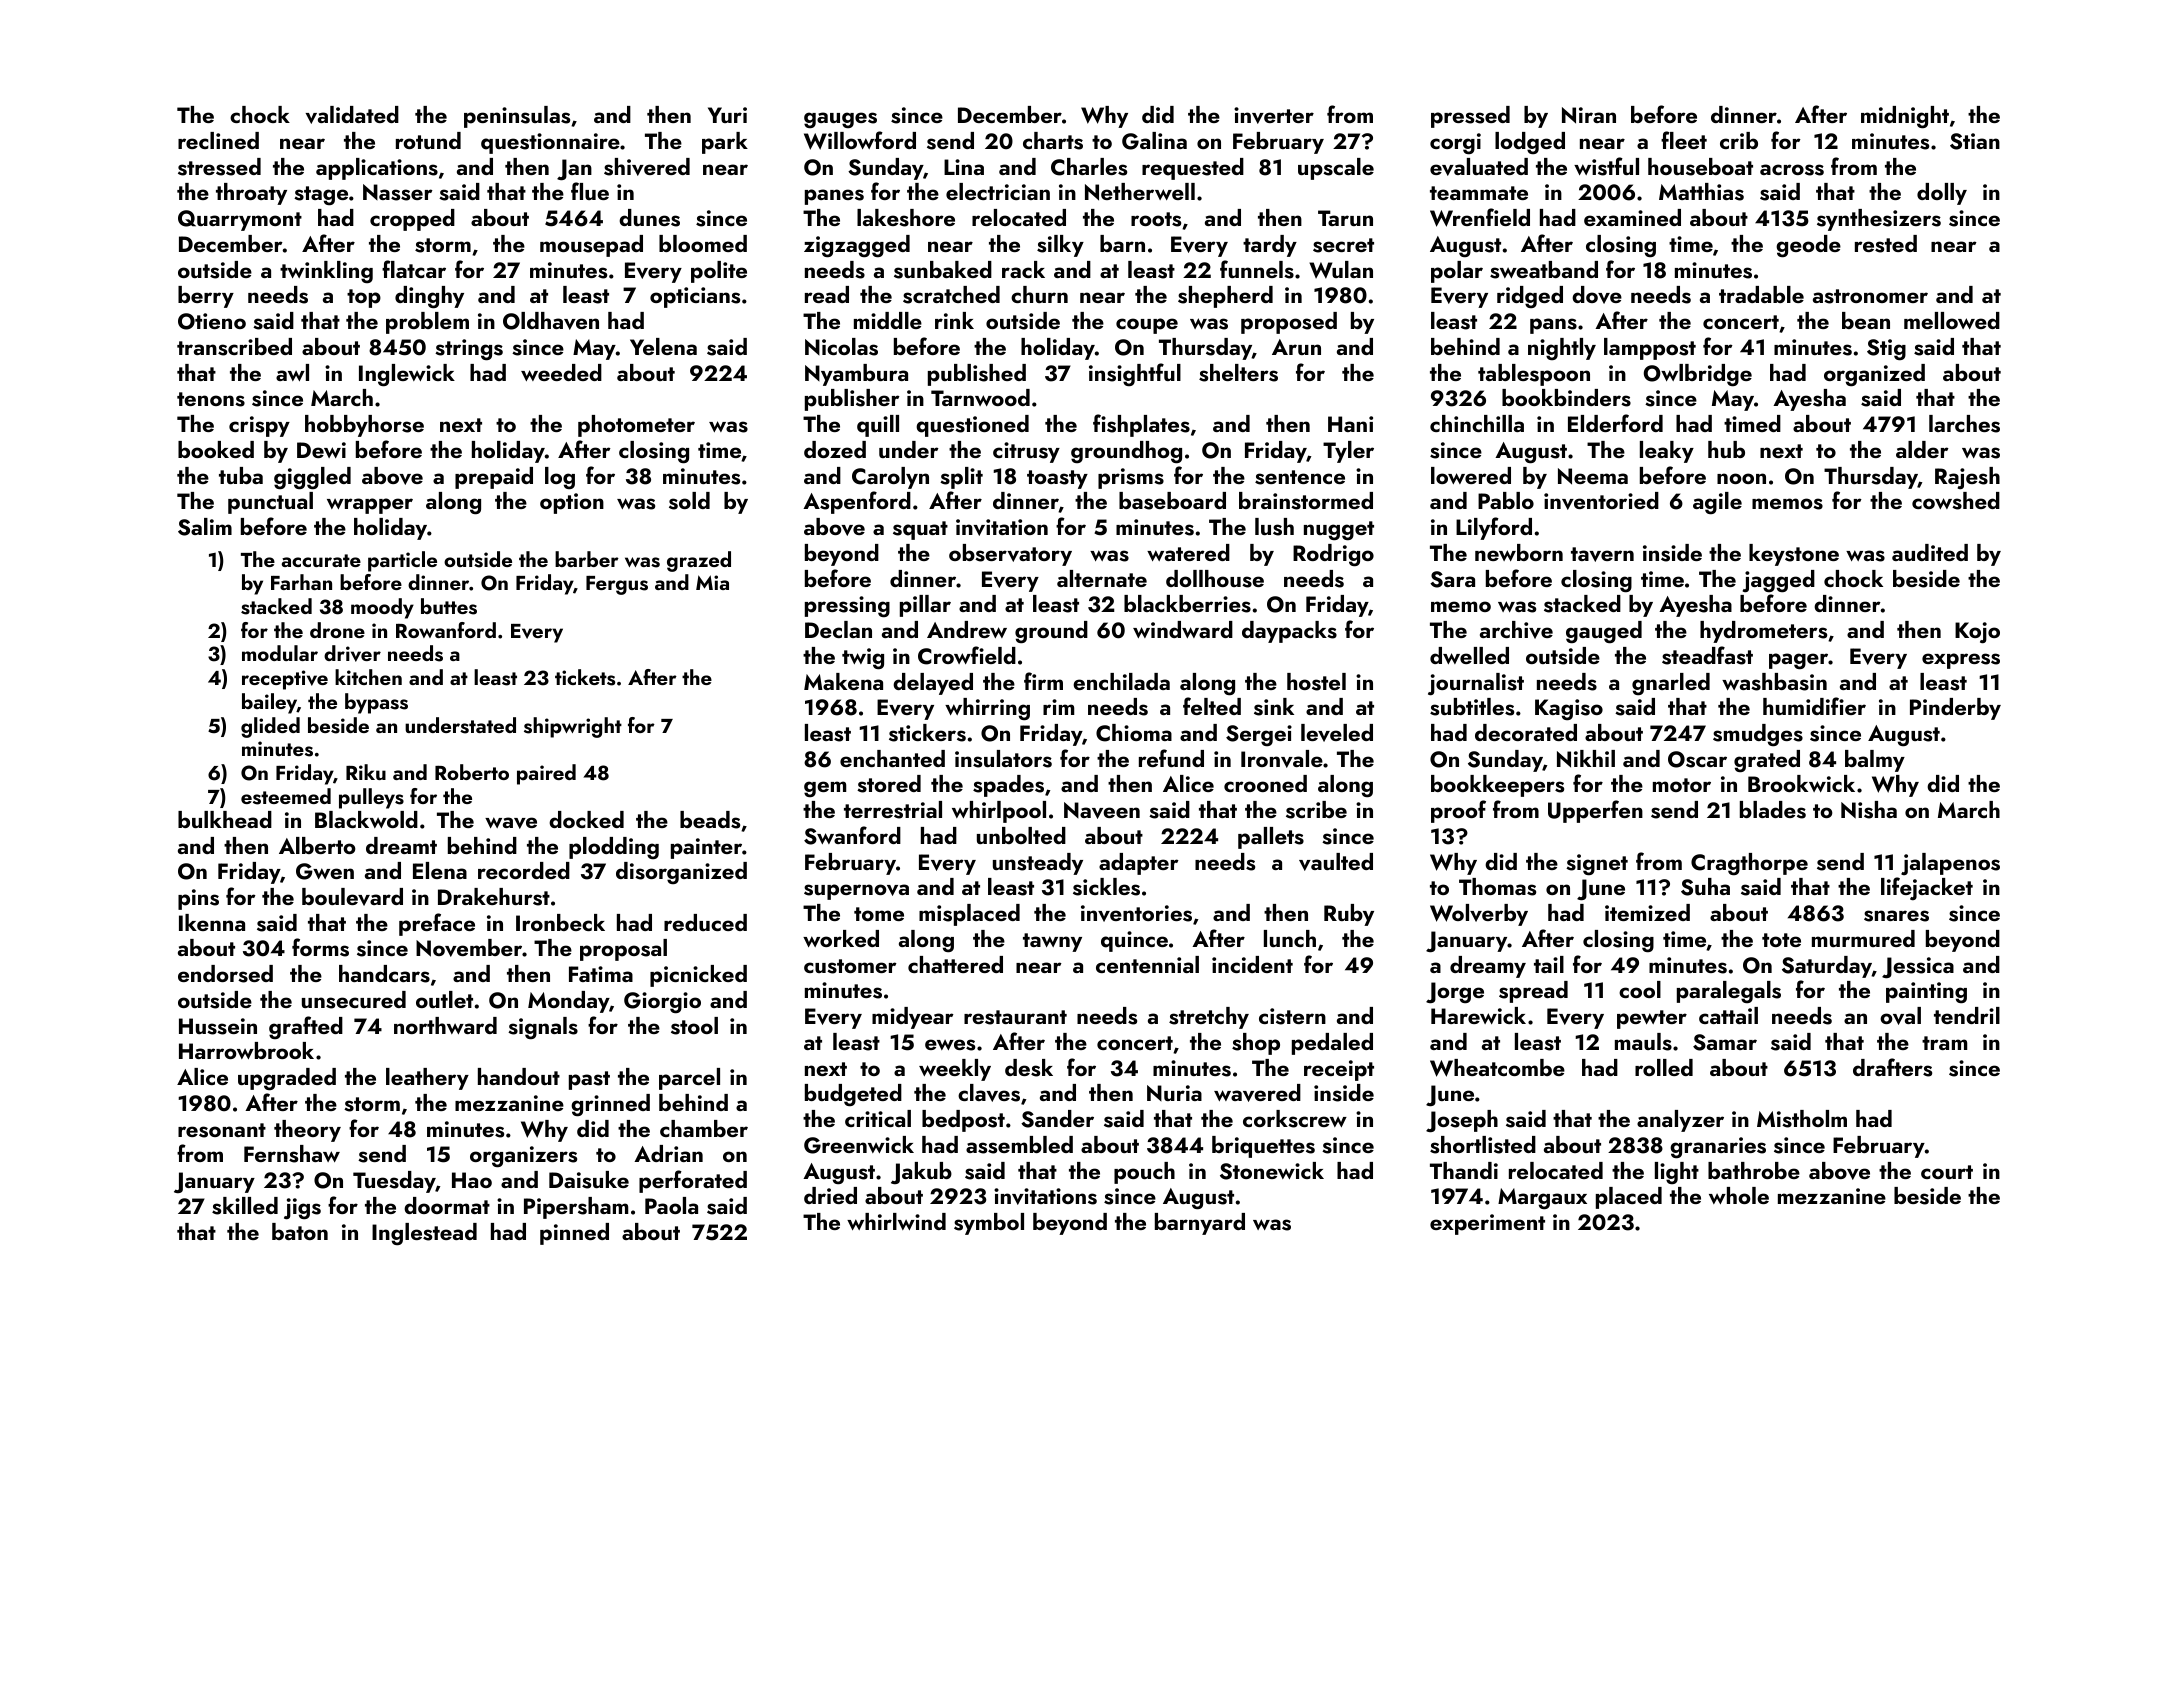 This page has height=1683, width=2178. What do you see at coordinates (371, 798) in the page?
I see `pulleys` at bounding box center [371, 798].
